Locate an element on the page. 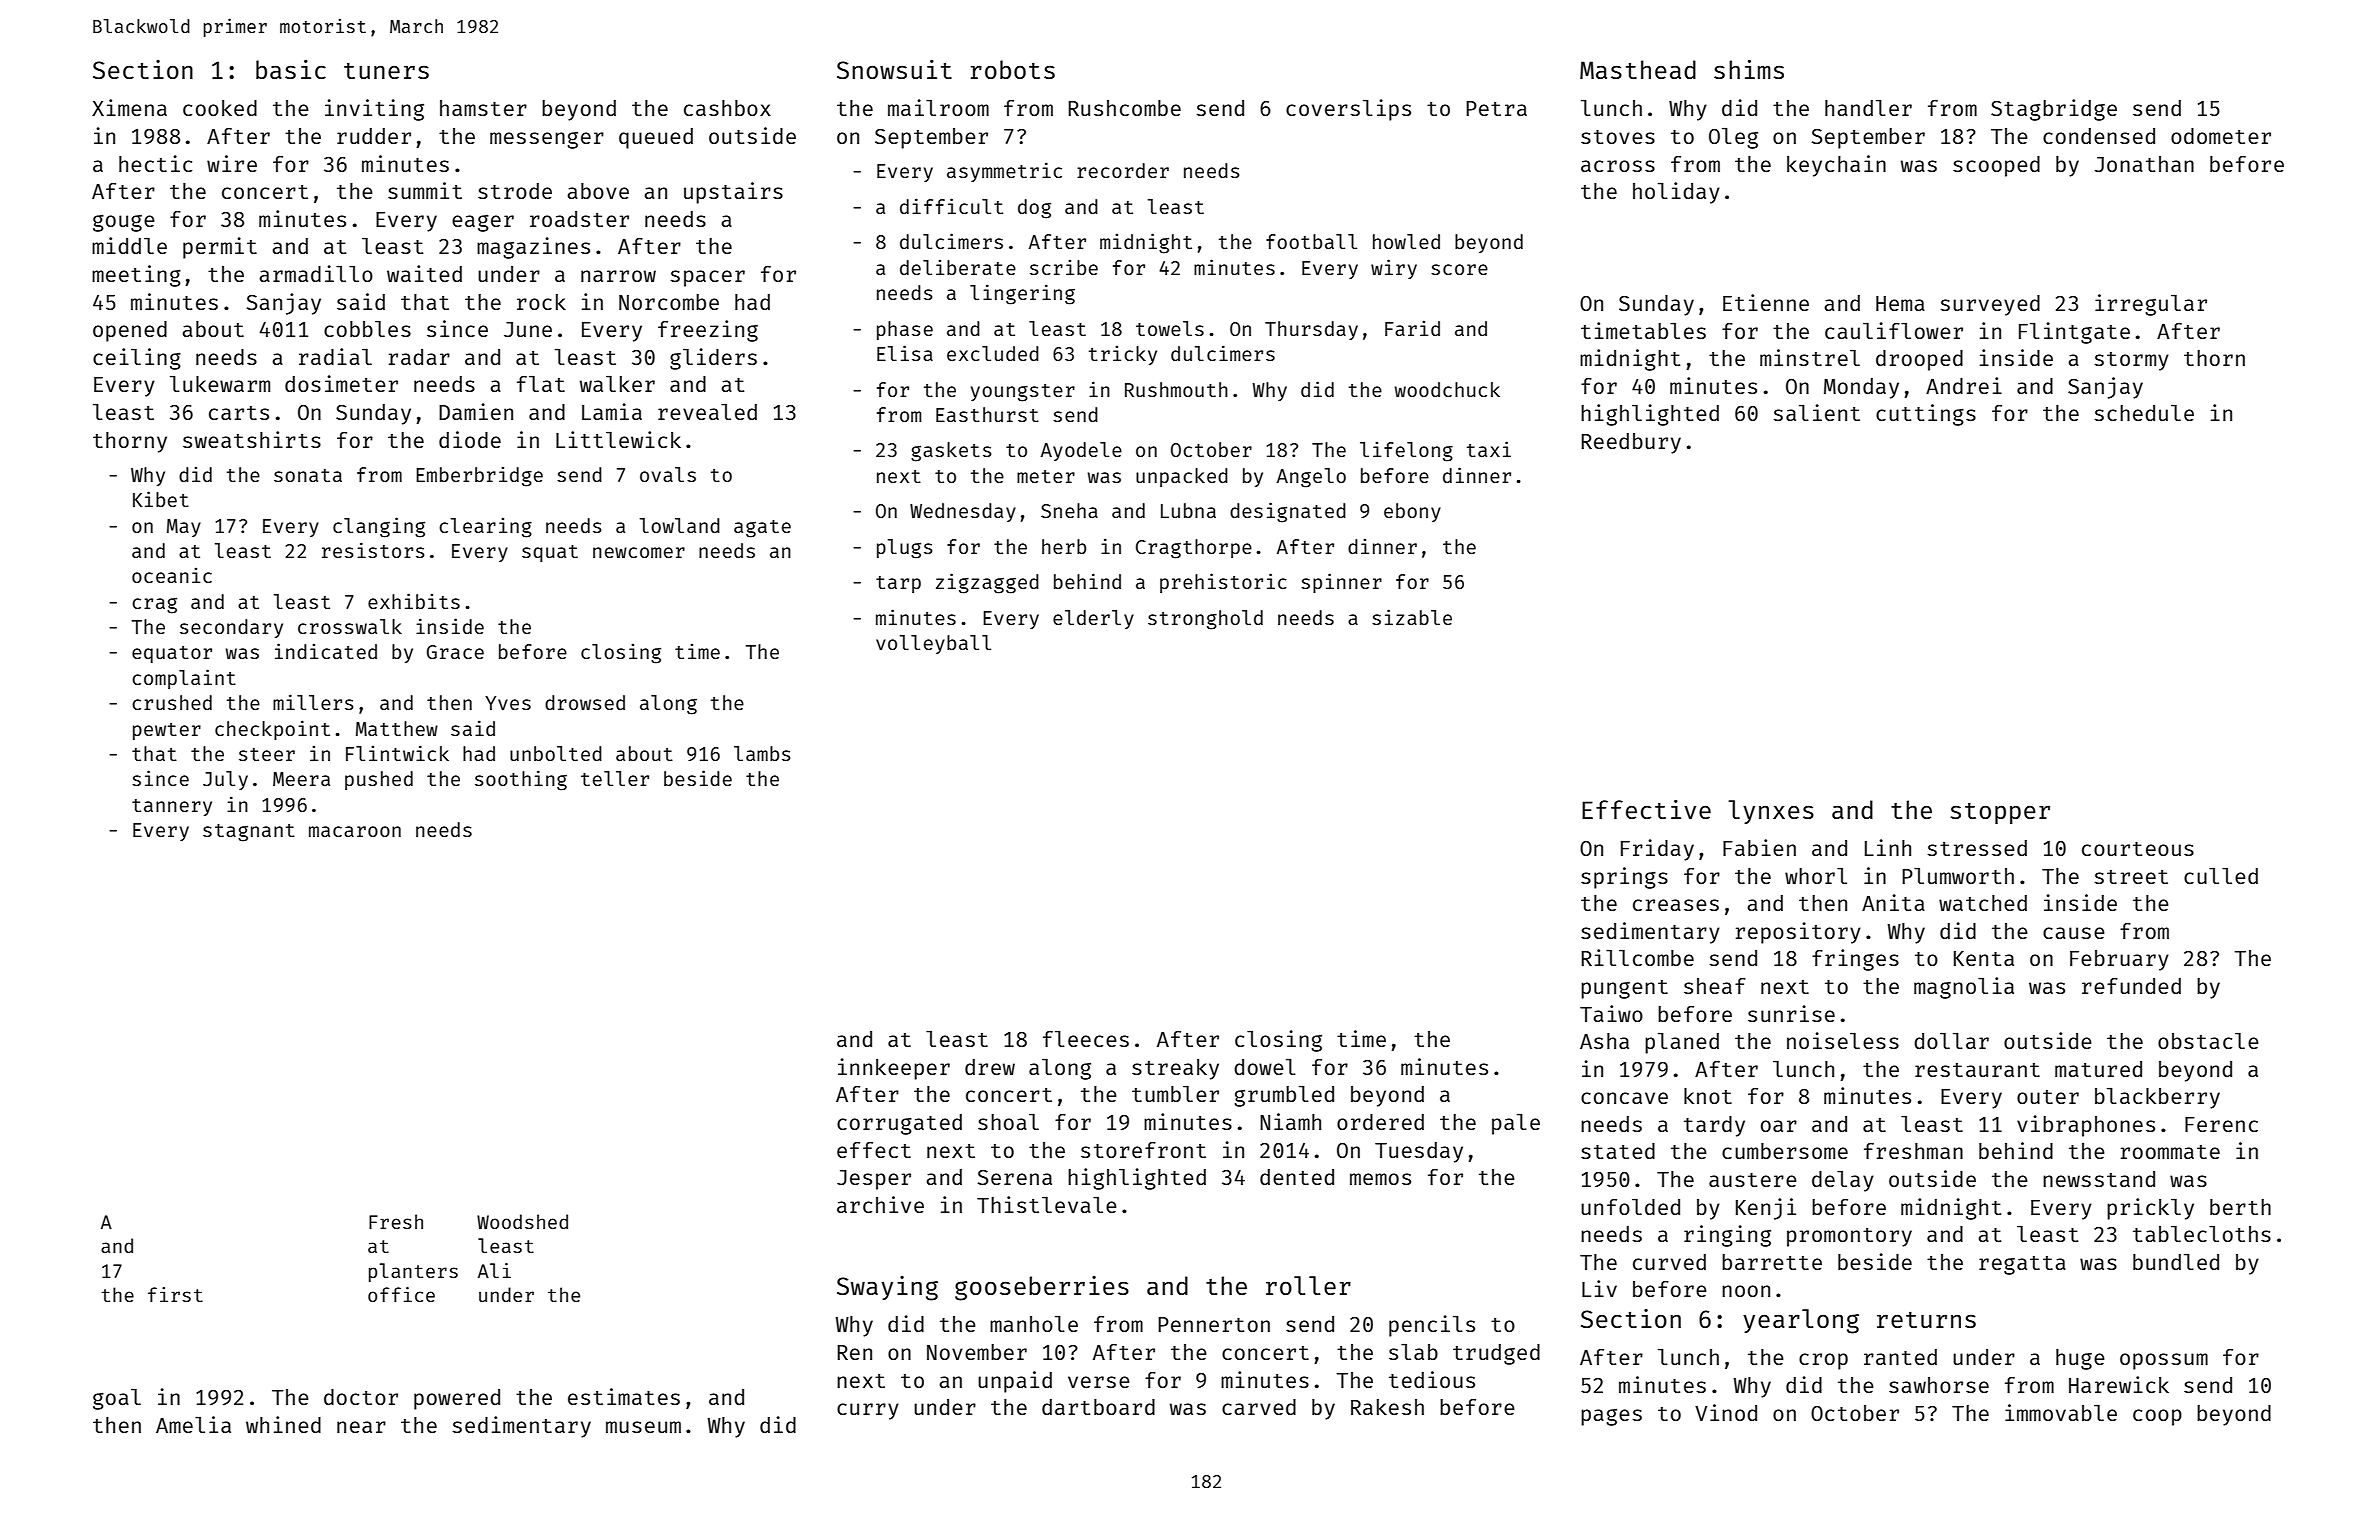  dartboard is located at coordinates (1098, 1407).
